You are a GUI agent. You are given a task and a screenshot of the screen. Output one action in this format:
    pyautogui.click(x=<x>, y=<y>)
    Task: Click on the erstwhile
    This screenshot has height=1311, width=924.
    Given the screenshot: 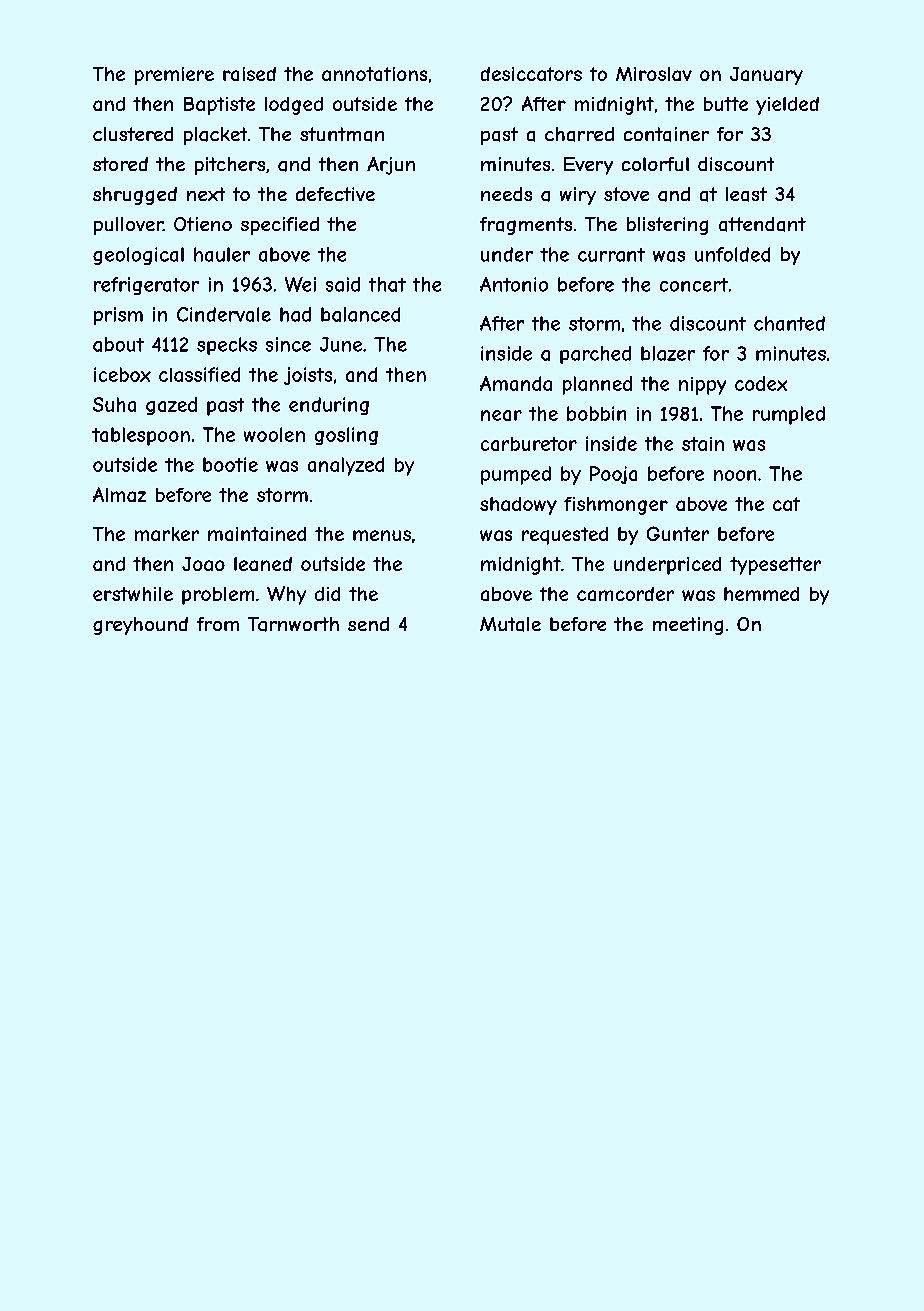 What is the action you would take?
    pyautogui.click(x=133, y=594)
